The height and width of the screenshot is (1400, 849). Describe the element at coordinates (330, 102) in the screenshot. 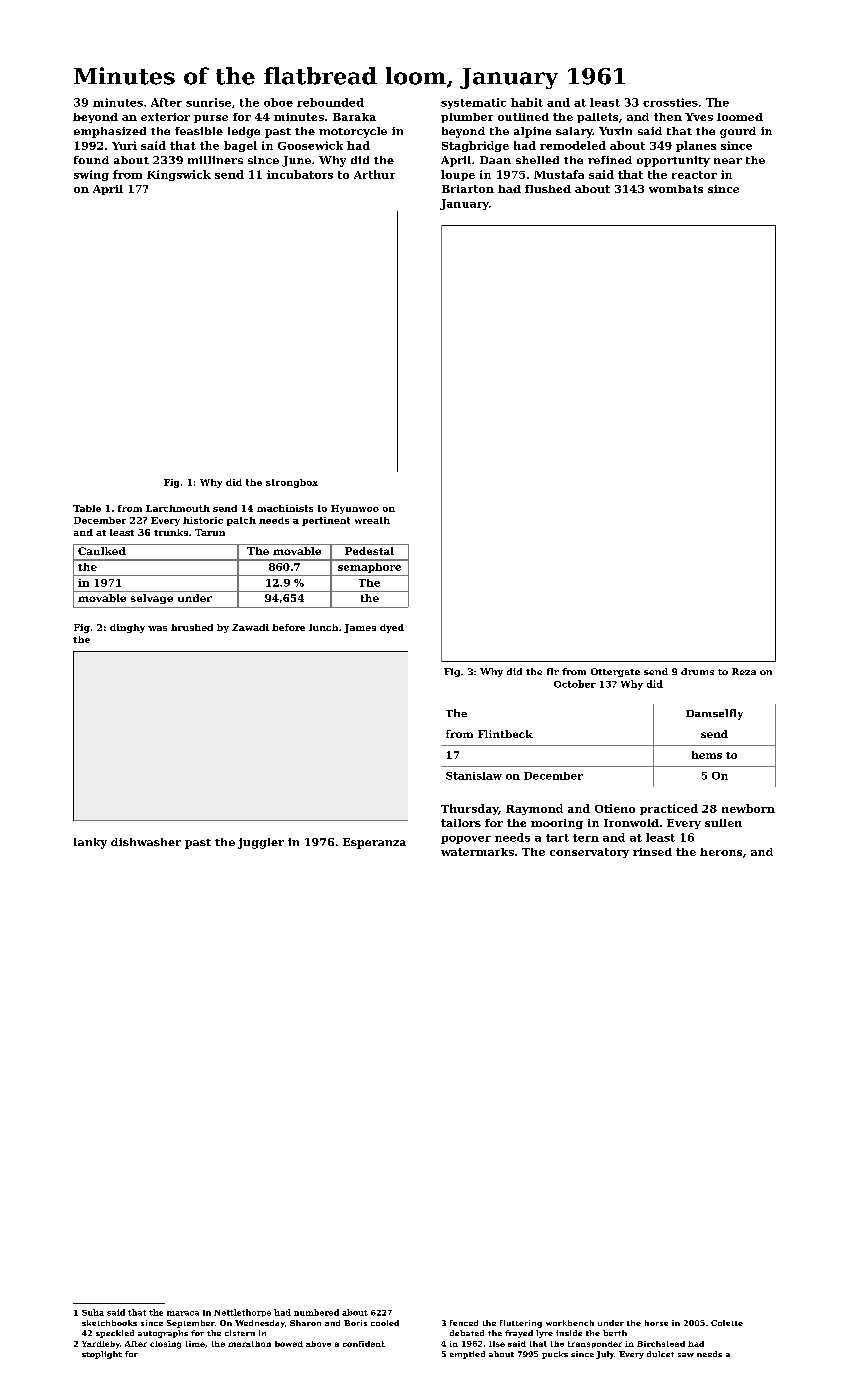

I see `rebounded` at that location.
